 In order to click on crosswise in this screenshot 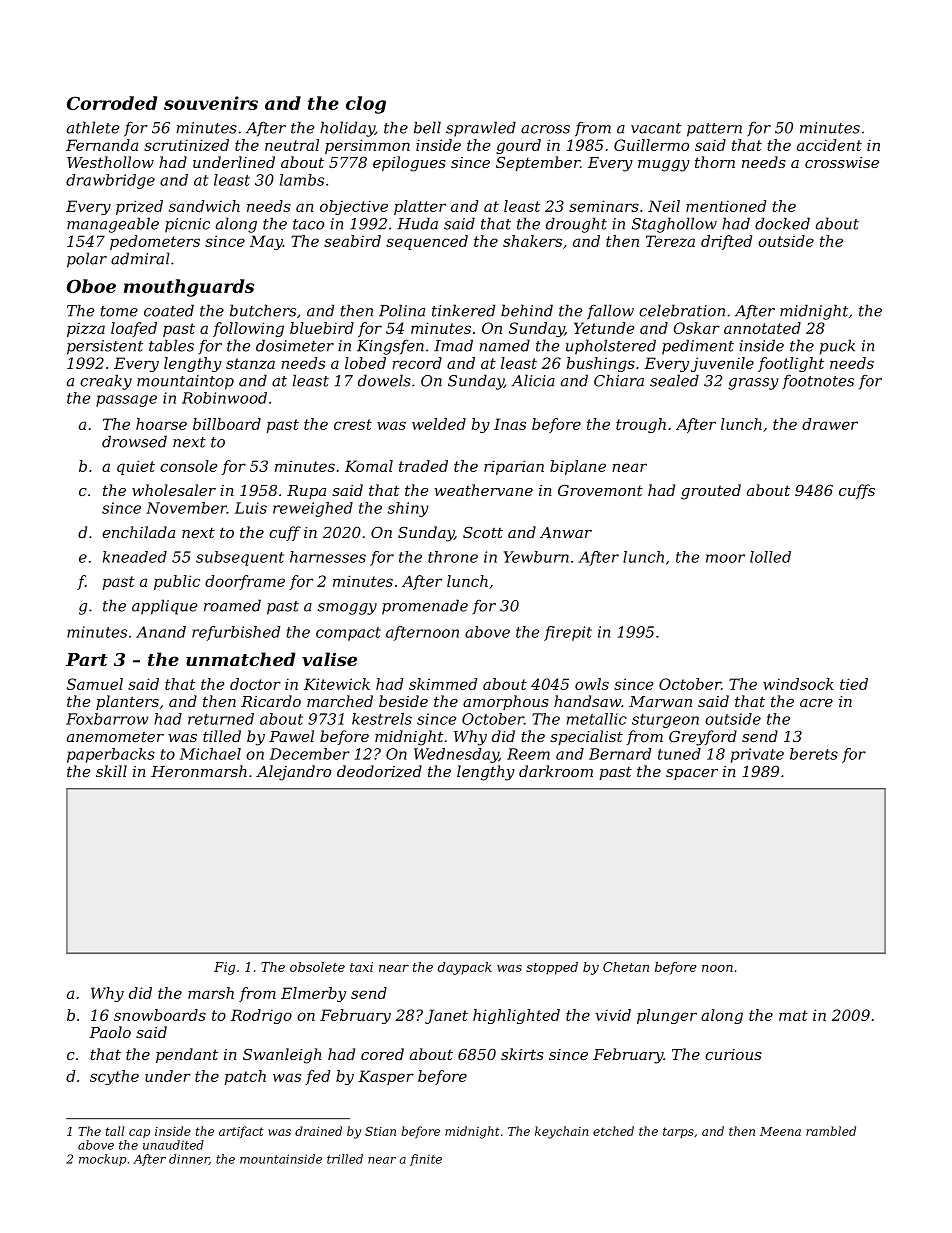, I will do `click(842, 162)`.
